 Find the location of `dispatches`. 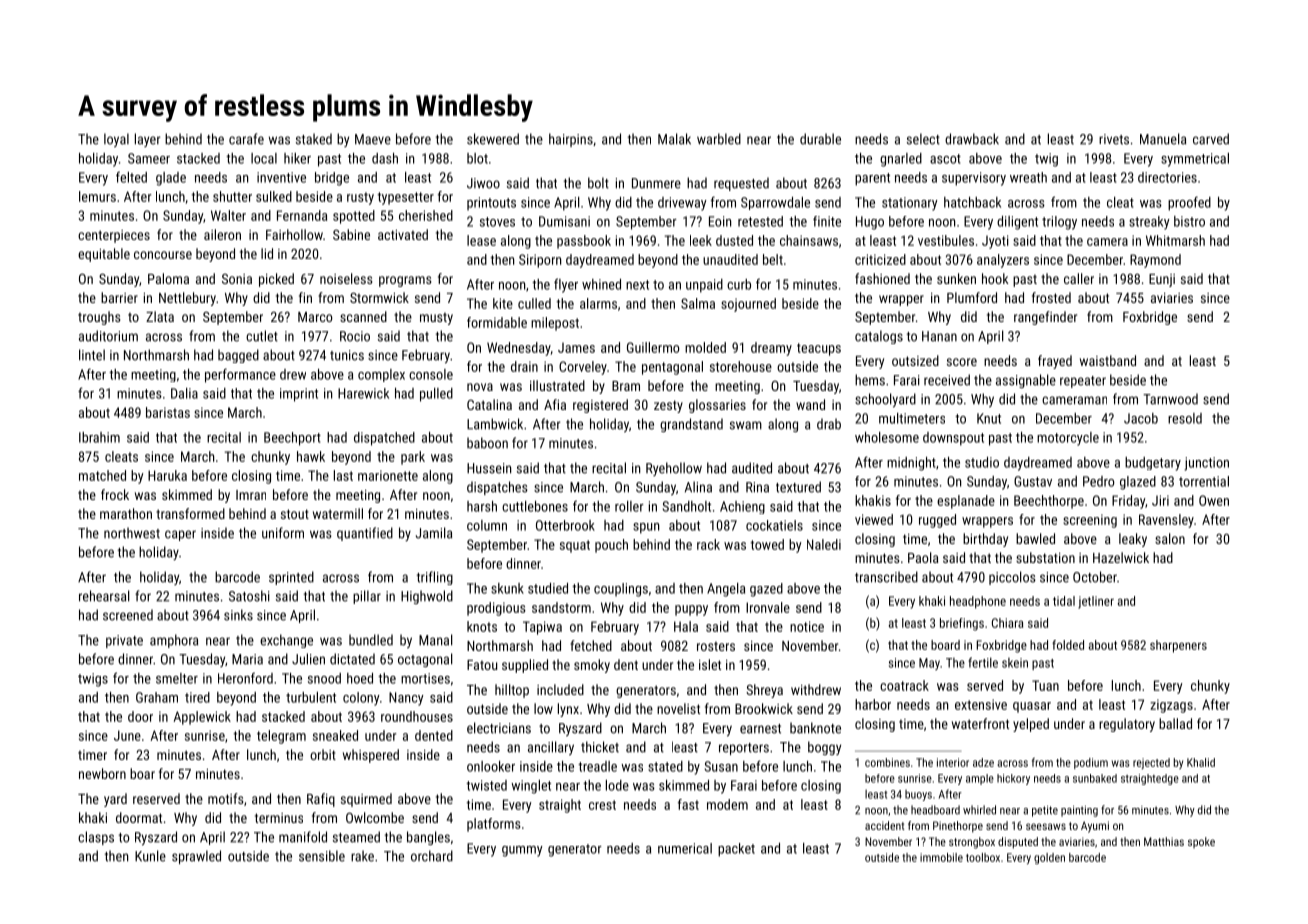

dispatches is located at coordinates (497, 488).
